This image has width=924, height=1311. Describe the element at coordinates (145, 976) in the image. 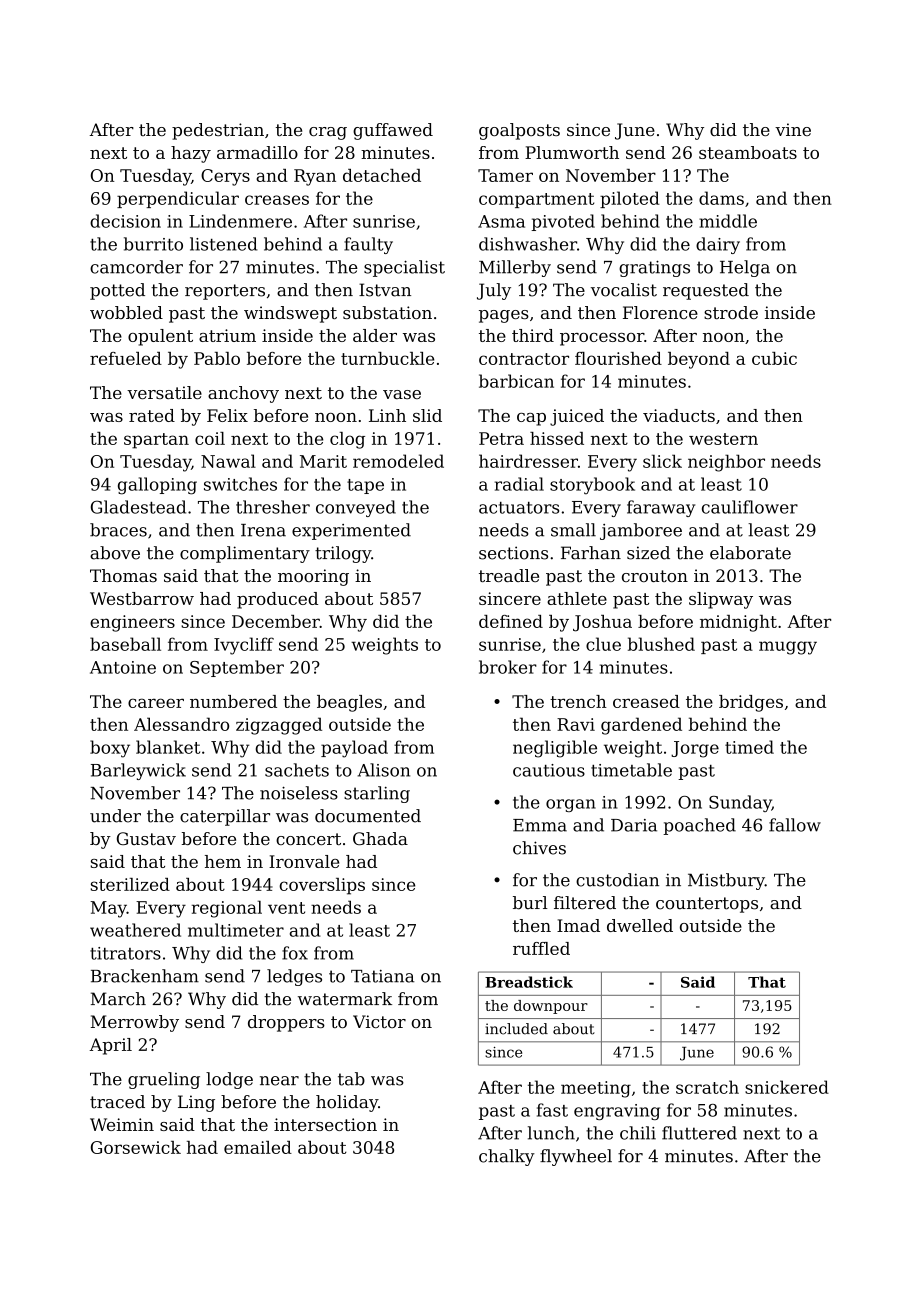

I see `Brackenham` at that location.
